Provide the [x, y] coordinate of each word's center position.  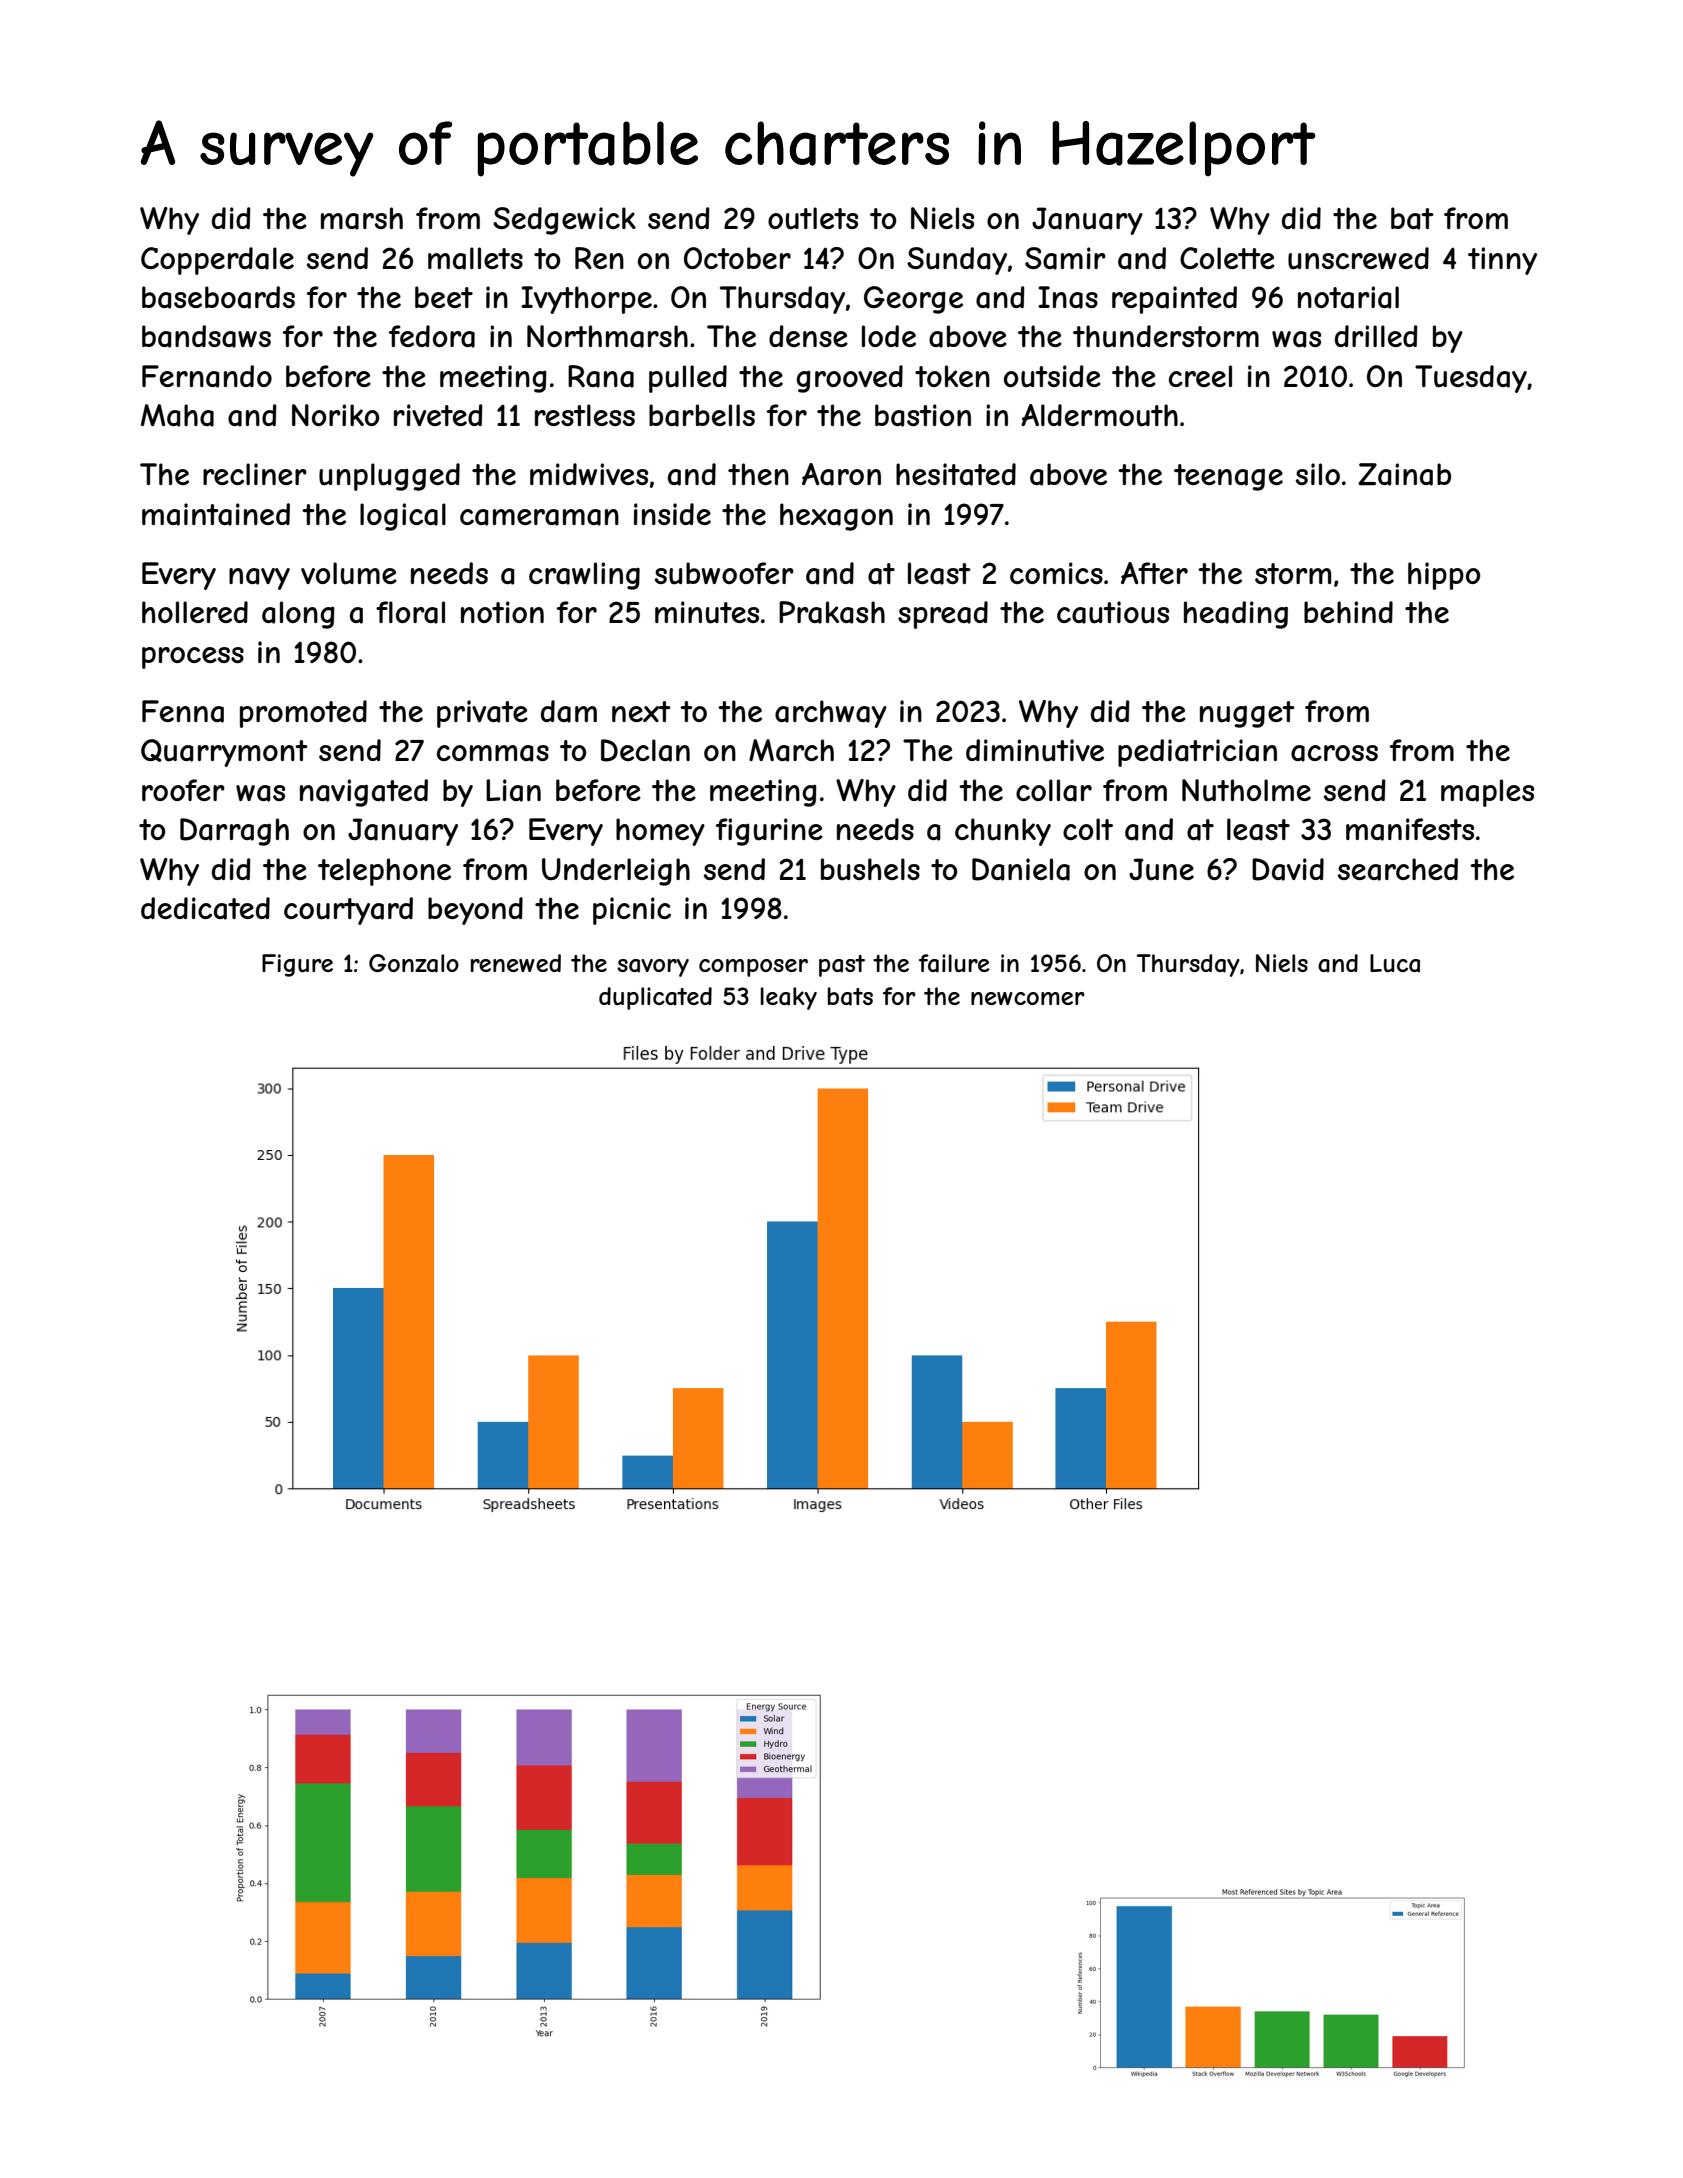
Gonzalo [414, 963]
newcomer [1028, 998]
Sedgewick [564, 221]
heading [1236, 615]
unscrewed [1358, 258]
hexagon [836, 517]
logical [403, 517]
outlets [813, 218]
